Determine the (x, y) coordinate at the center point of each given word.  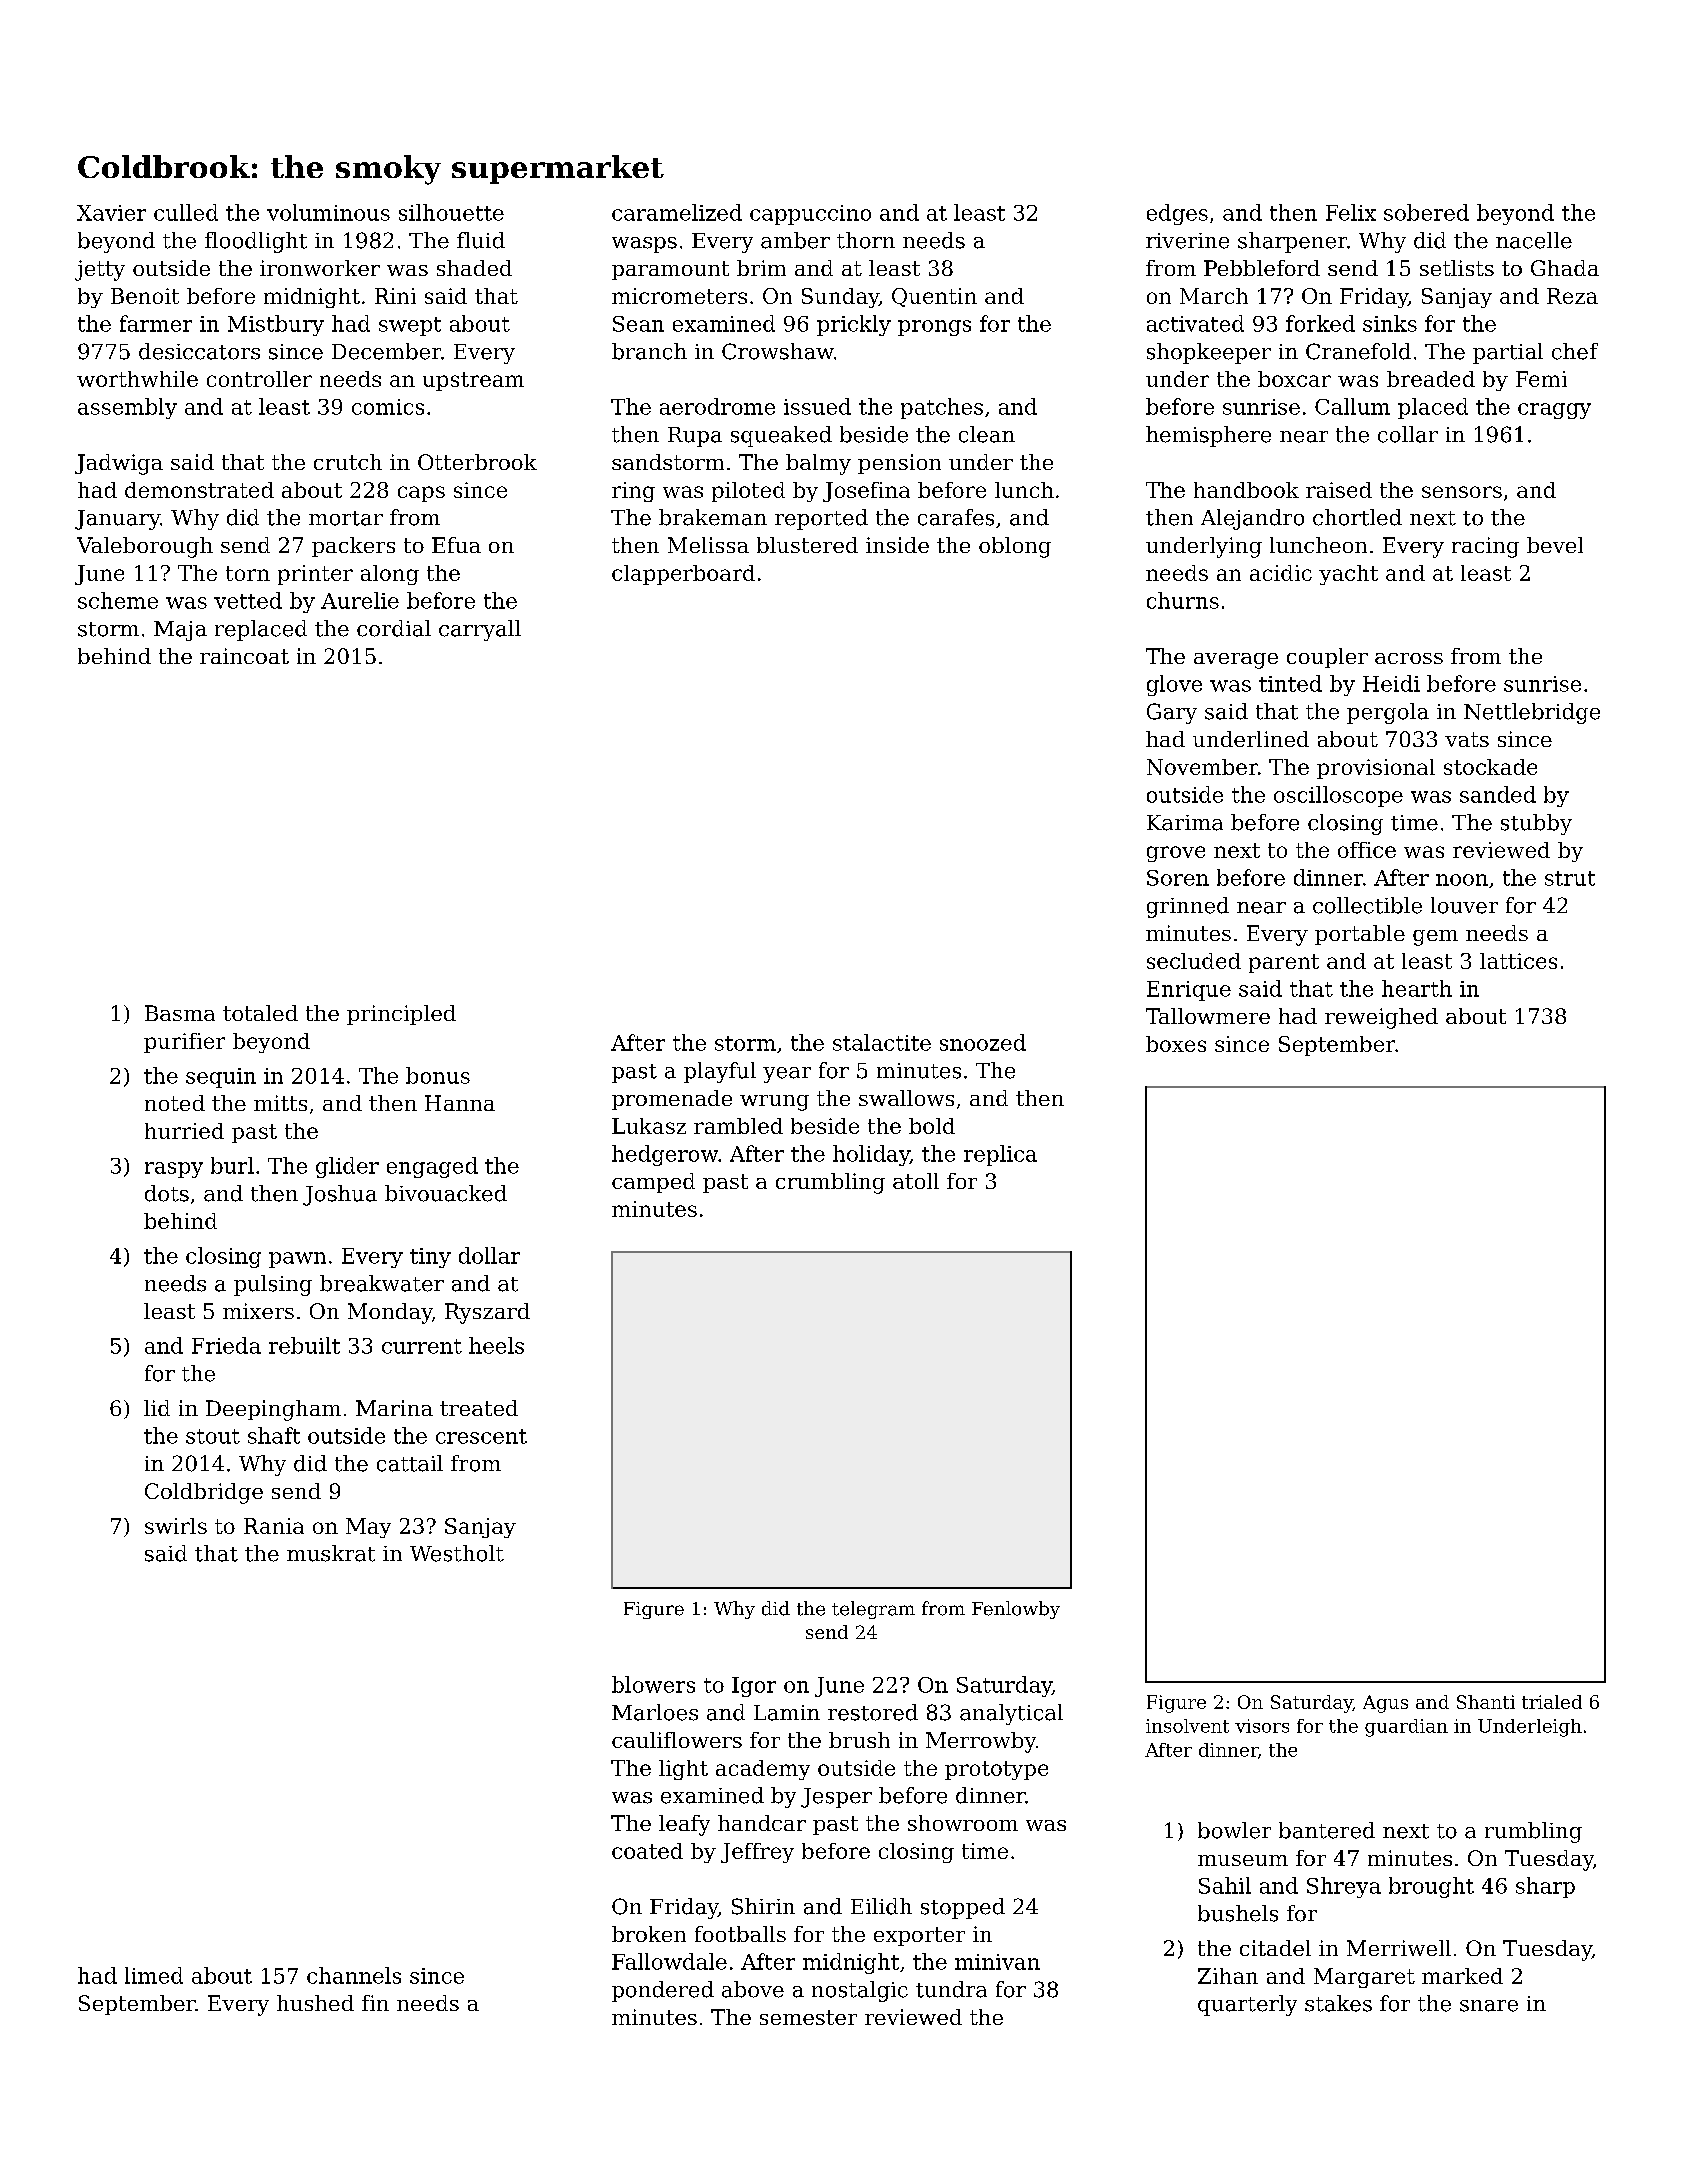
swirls (176, 1526)
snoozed (983, 1042)
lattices (1518, 961)
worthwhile (137, 379)
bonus (438, 1075)
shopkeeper (1209, 353)
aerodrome (717, 406)
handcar (762, 1823)
